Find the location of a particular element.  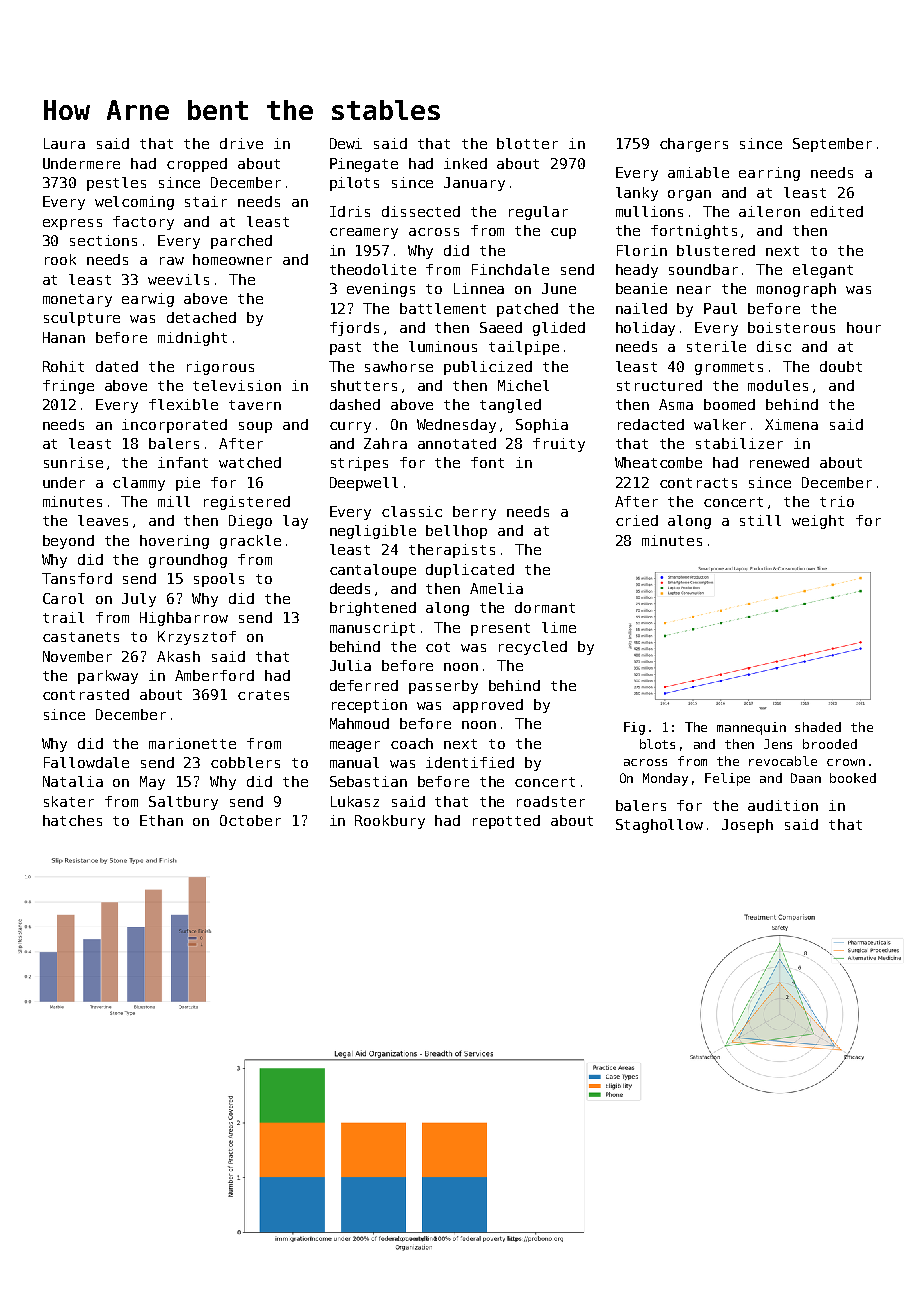

annotated is located at coordinates (457, 443).
